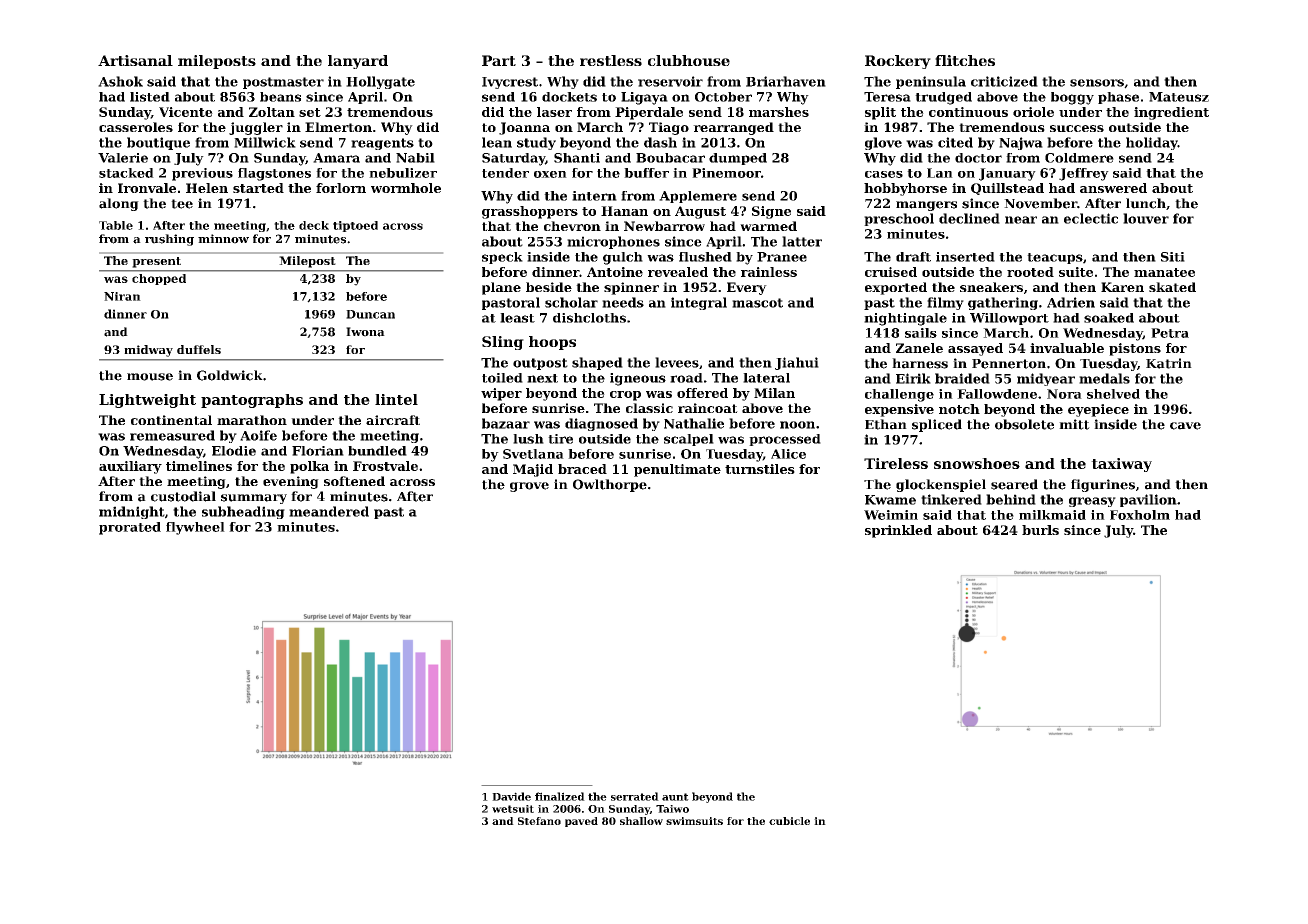 This screenshot has height=924, width=1308. What do you see at coordinates (252, 401) in the screenshot?
I see `pantographs` at bounding box center [252, 401].
